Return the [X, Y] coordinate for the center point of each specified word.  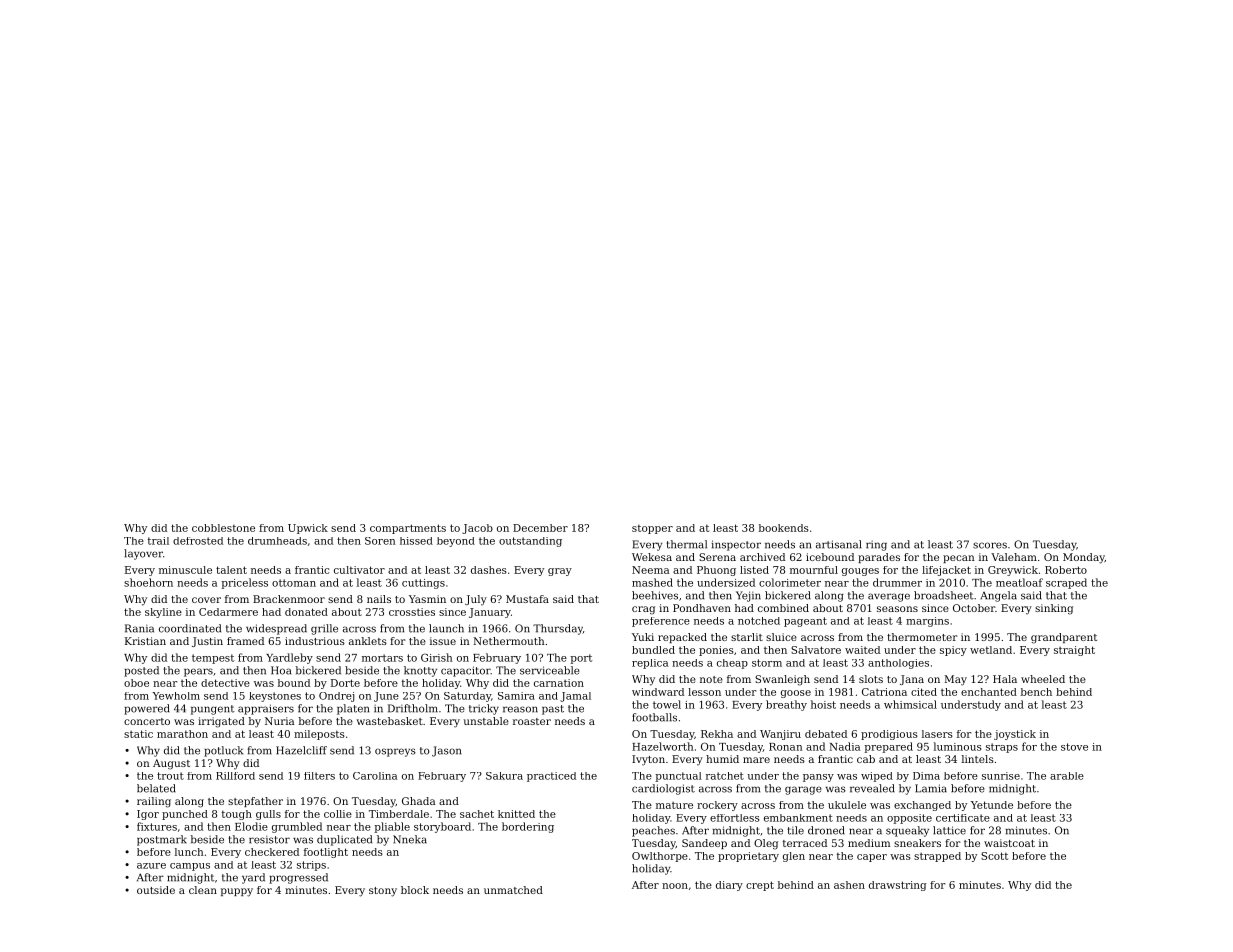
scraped [1066, 583]
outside [156, 890]
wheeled [1043, 679]
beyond [456, 542]
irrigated [221, 722]
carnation [559, 683]
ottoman [294, 583]
